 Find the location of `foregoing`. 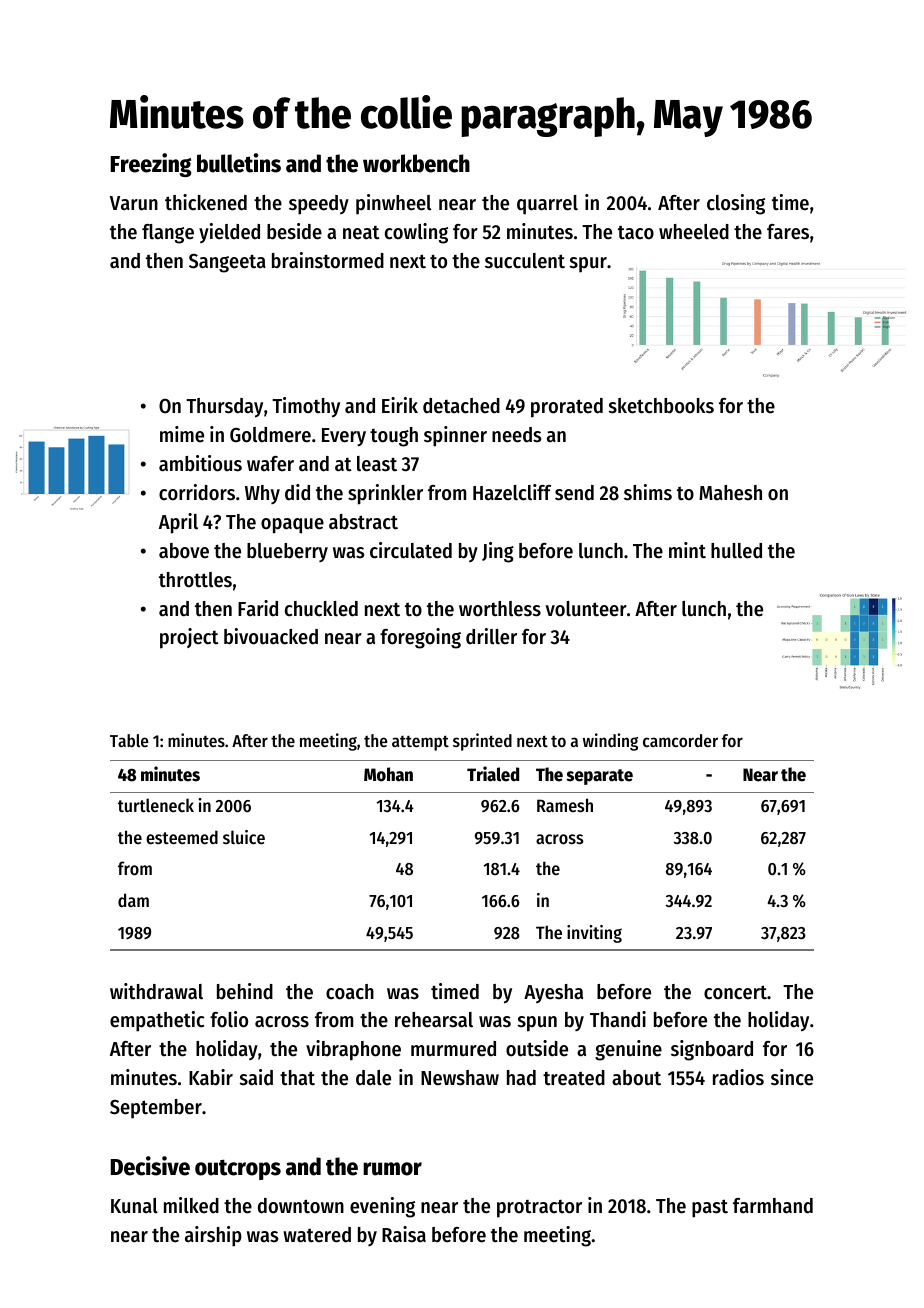

foregoing is located at coordinates (420, 638).
